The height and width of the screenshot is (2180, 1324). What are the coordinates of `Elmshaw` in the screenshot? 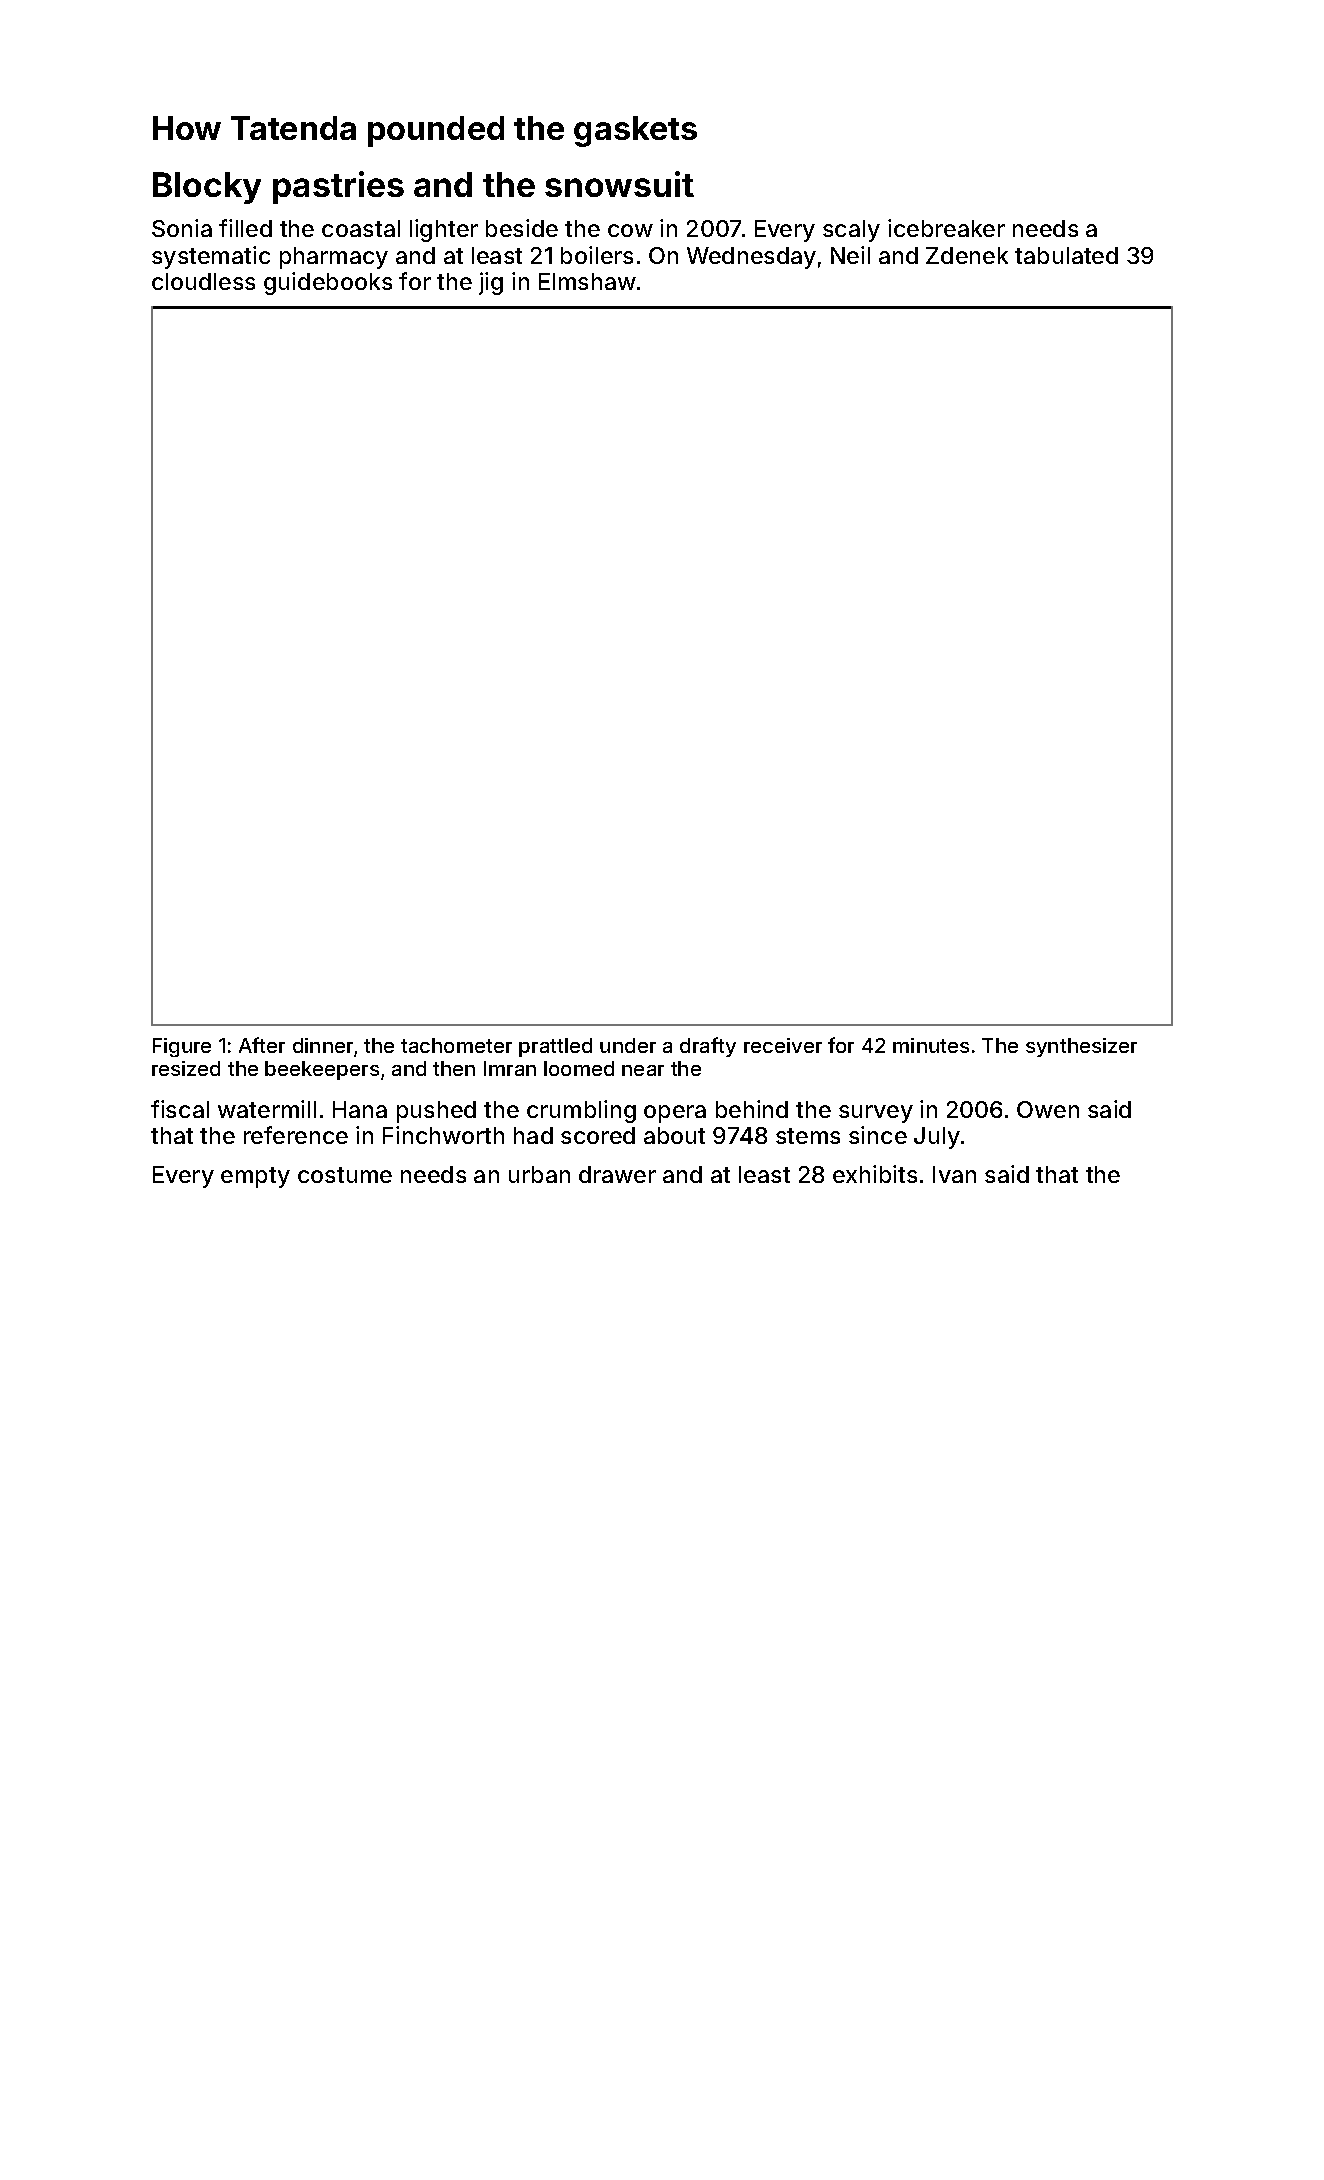 It's located at (587, 281).
